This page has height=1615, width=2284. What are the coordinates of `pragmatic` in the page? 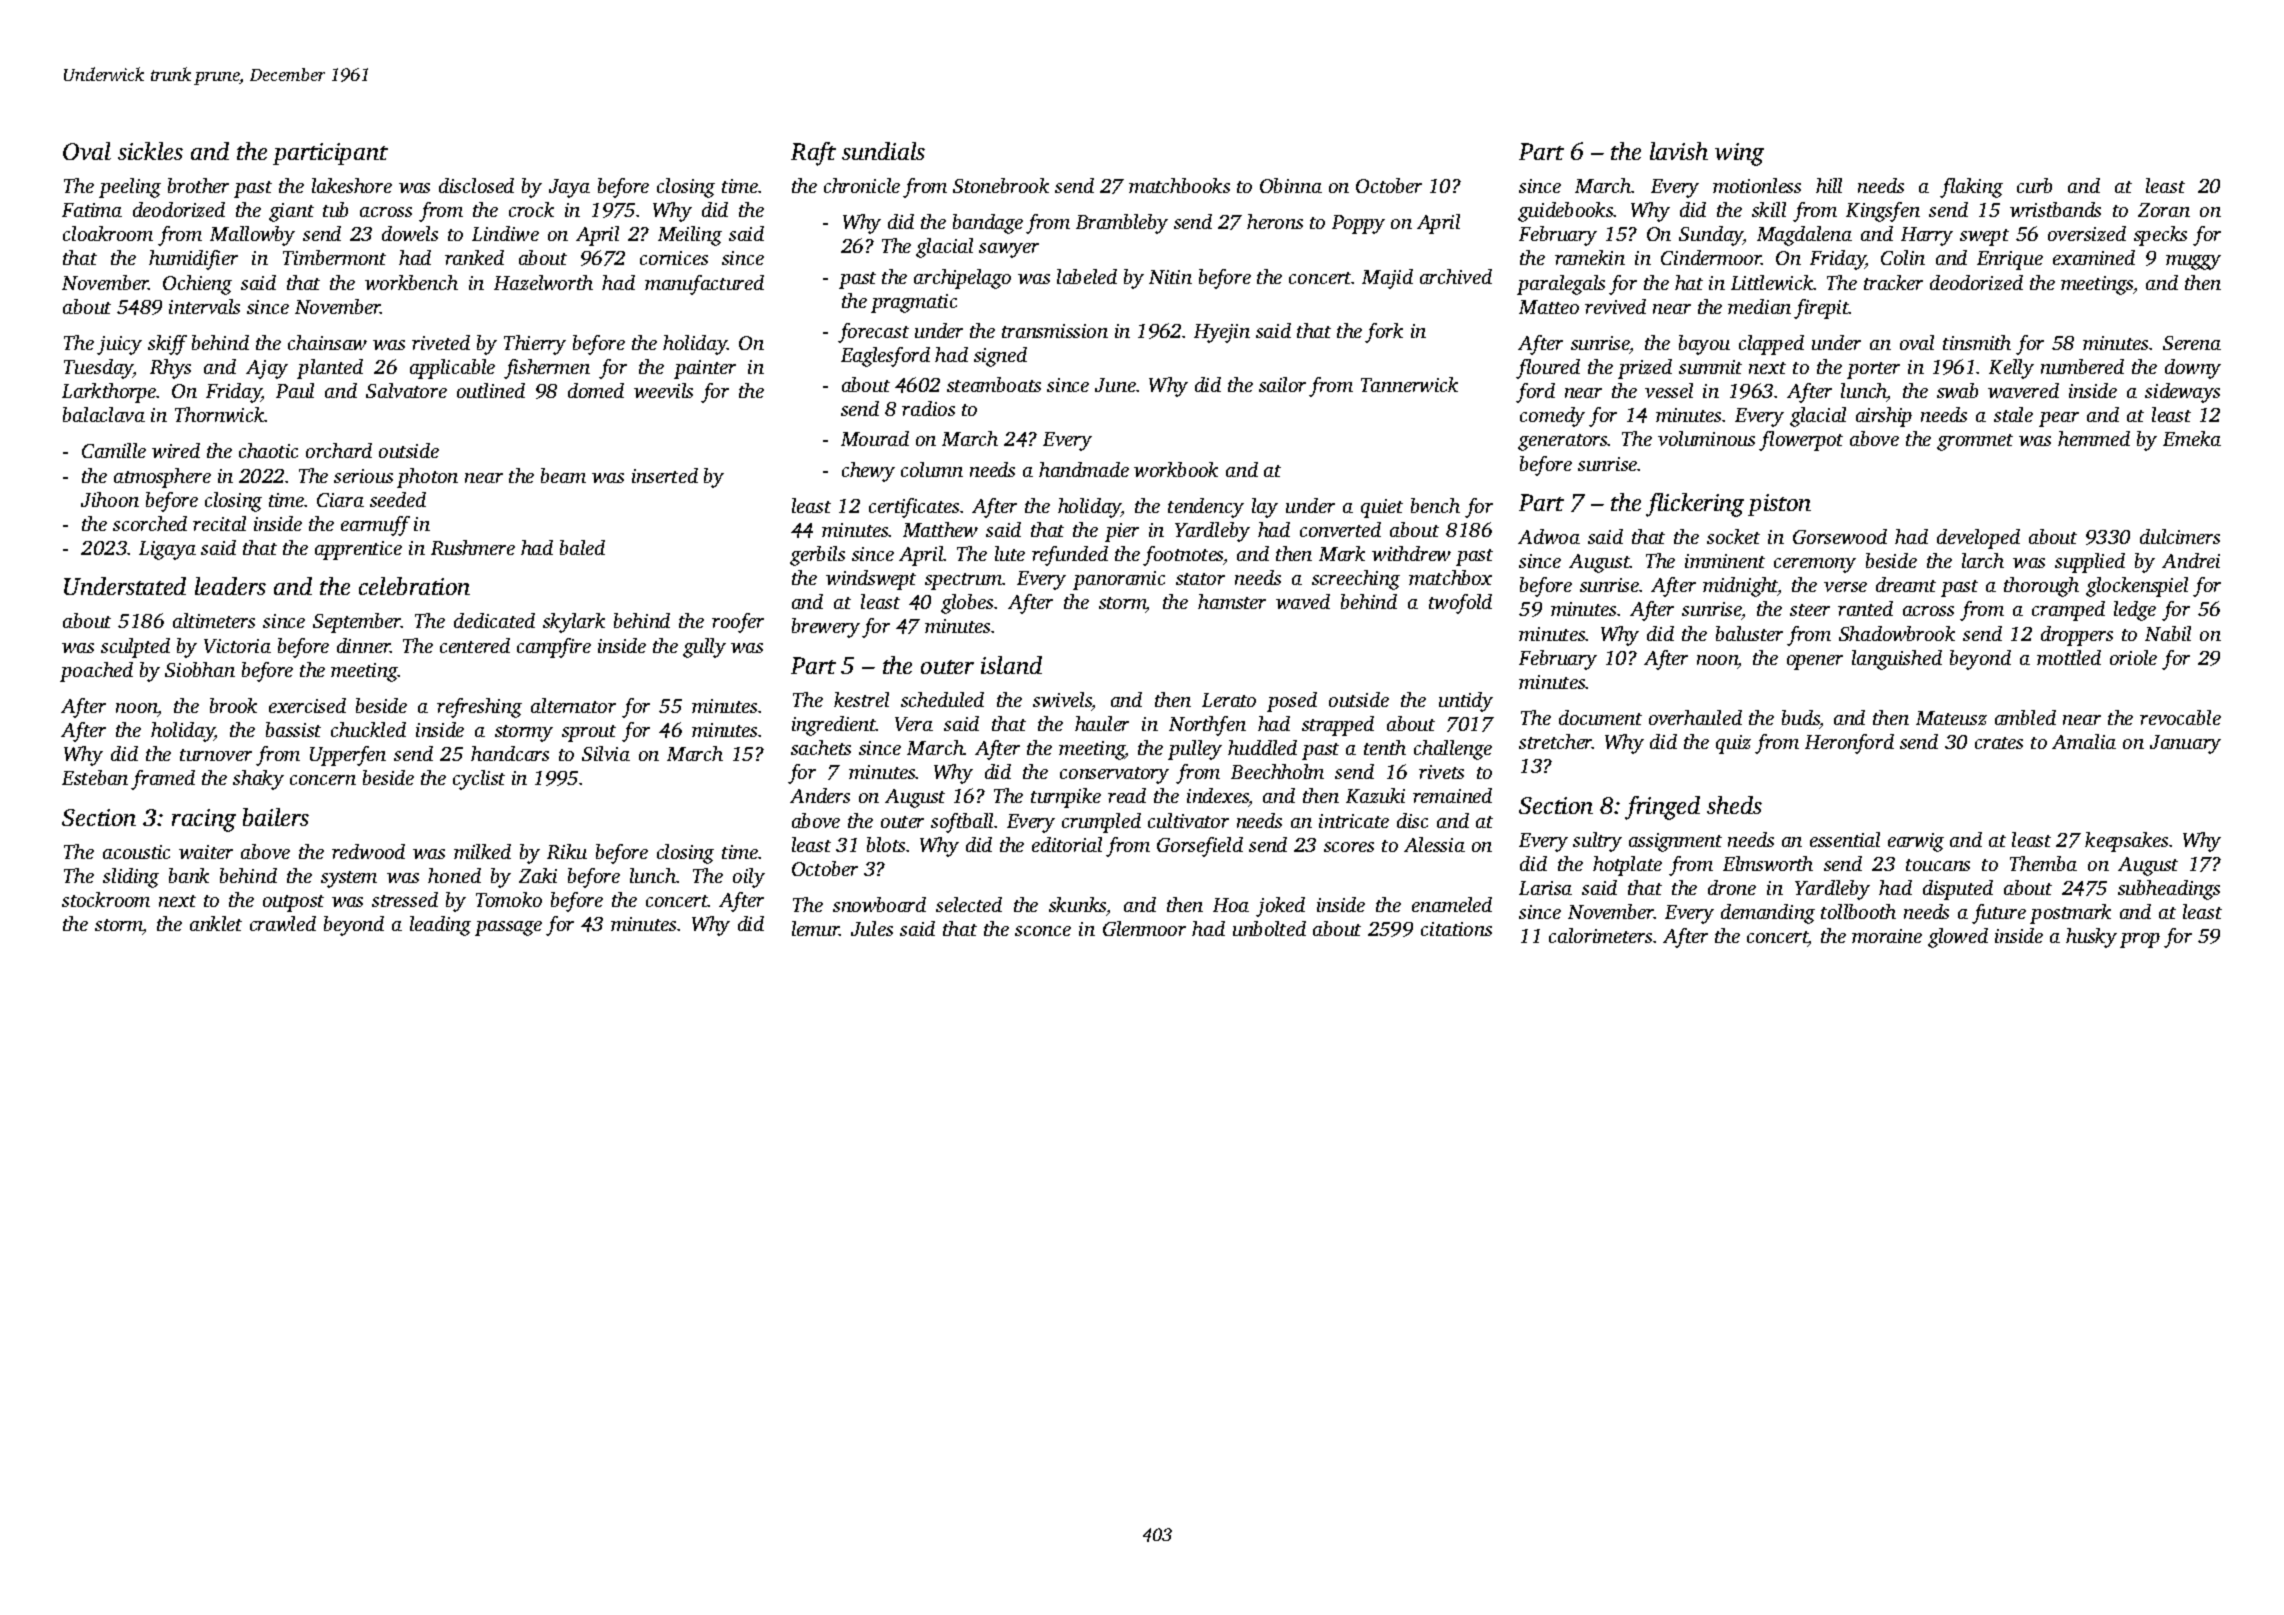 It's located at (914, 303).
